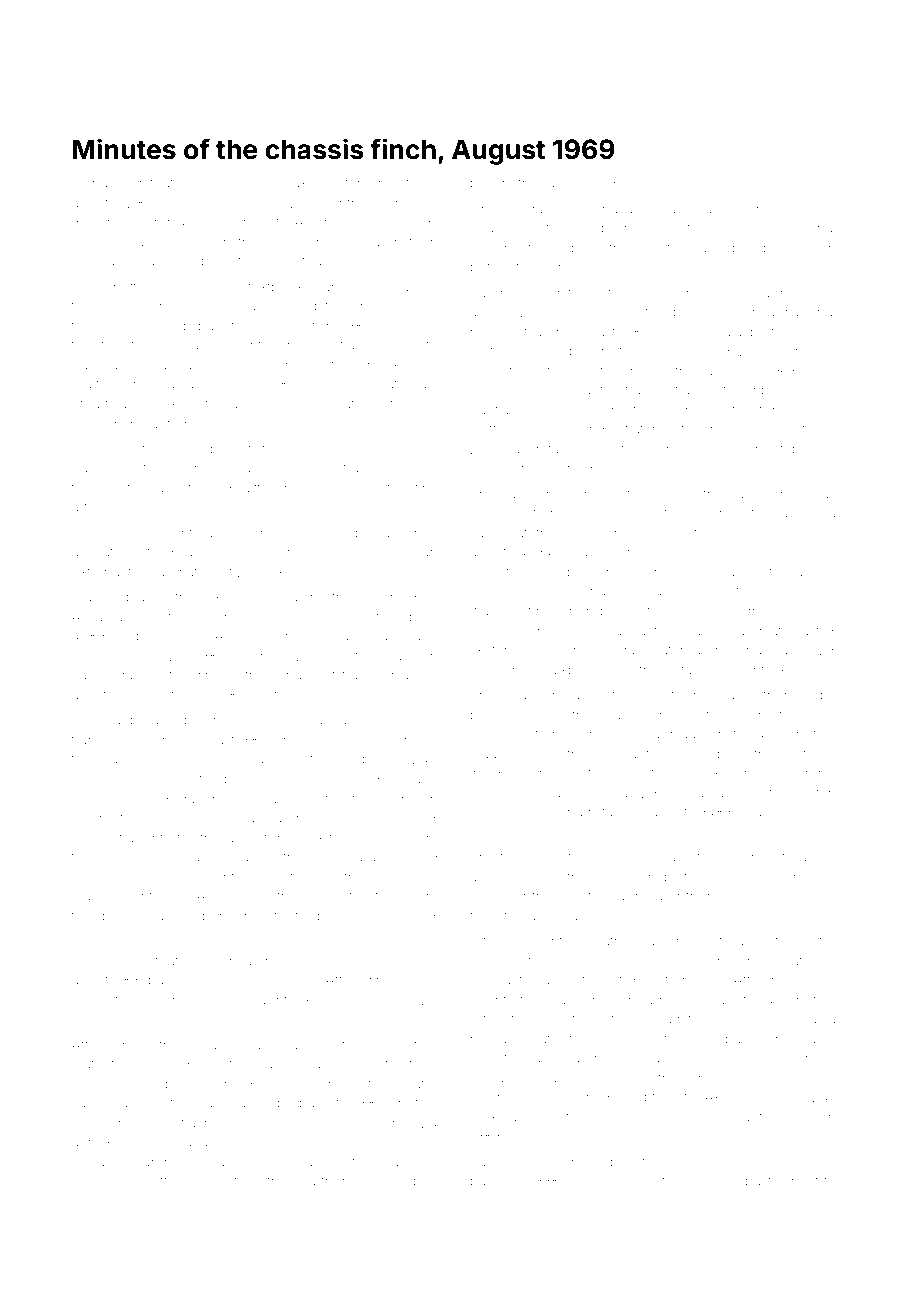 Image resolution: width=908 pixels, height=1316 pixels. I want to click on Elena, so click(90, 182).
